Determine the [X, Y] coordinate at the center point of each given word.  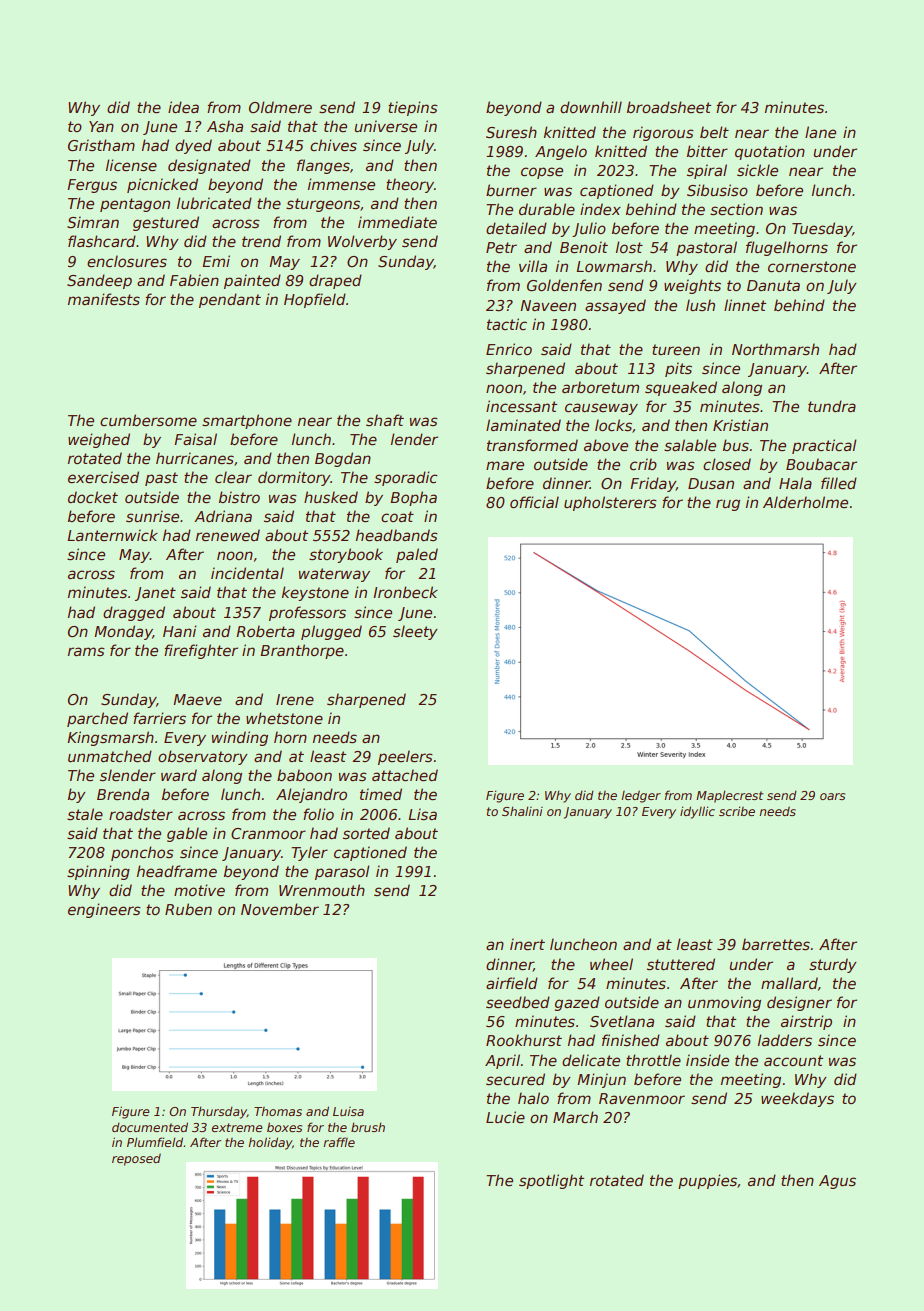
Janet [155, 594]
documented [150, 1127]
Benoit [584, 247]
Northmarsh [775, 349]
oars [832, 796]
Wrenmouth [322, 890]
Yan [101, 126]
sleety [415, 632]
